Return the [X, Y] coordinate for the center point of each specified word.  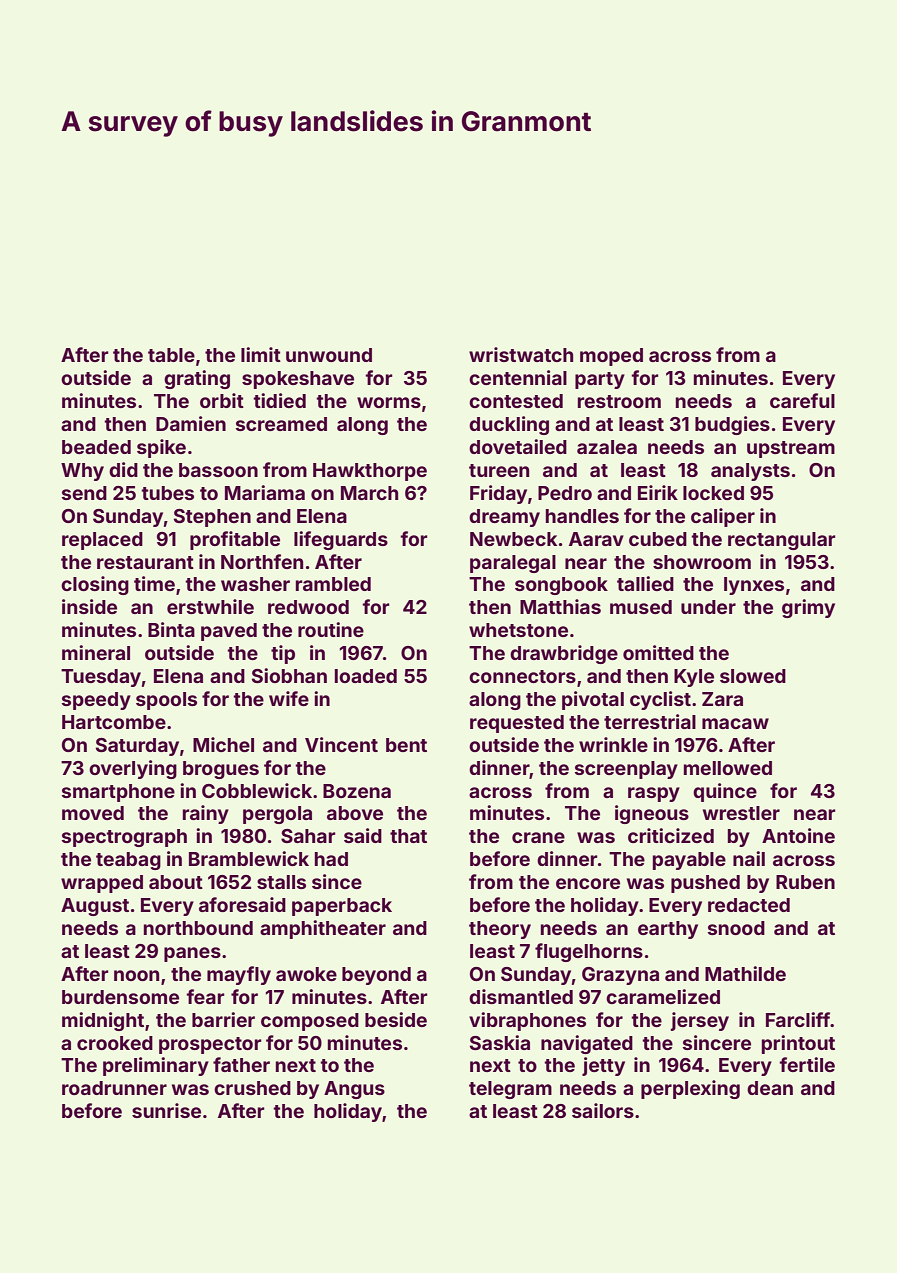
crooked [115, 1043]
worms [389, 402]
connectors [522, 676]
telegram [510, 1090]
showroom [702, 562]
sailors [603, 1110]
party [600, 380]
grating [197, 379]
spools [166, 701]
